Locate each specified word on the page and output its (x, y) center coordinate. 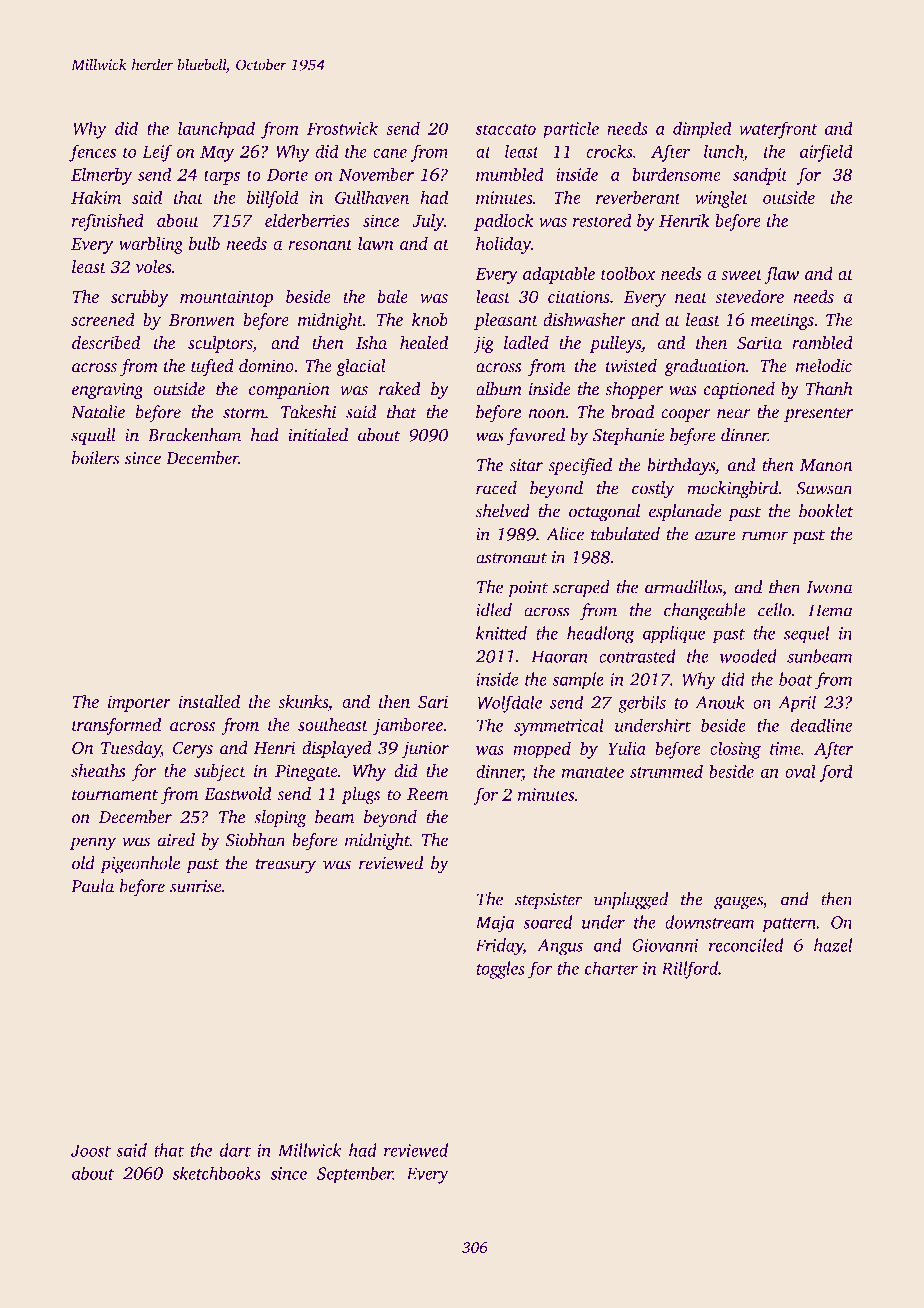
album (499, 389)
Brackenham (194, 435)
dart (235, 1150)
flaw (781, 275)
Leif (157, 153)
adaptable (559, 275)
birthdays (681, 467)
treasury (286, 866)
